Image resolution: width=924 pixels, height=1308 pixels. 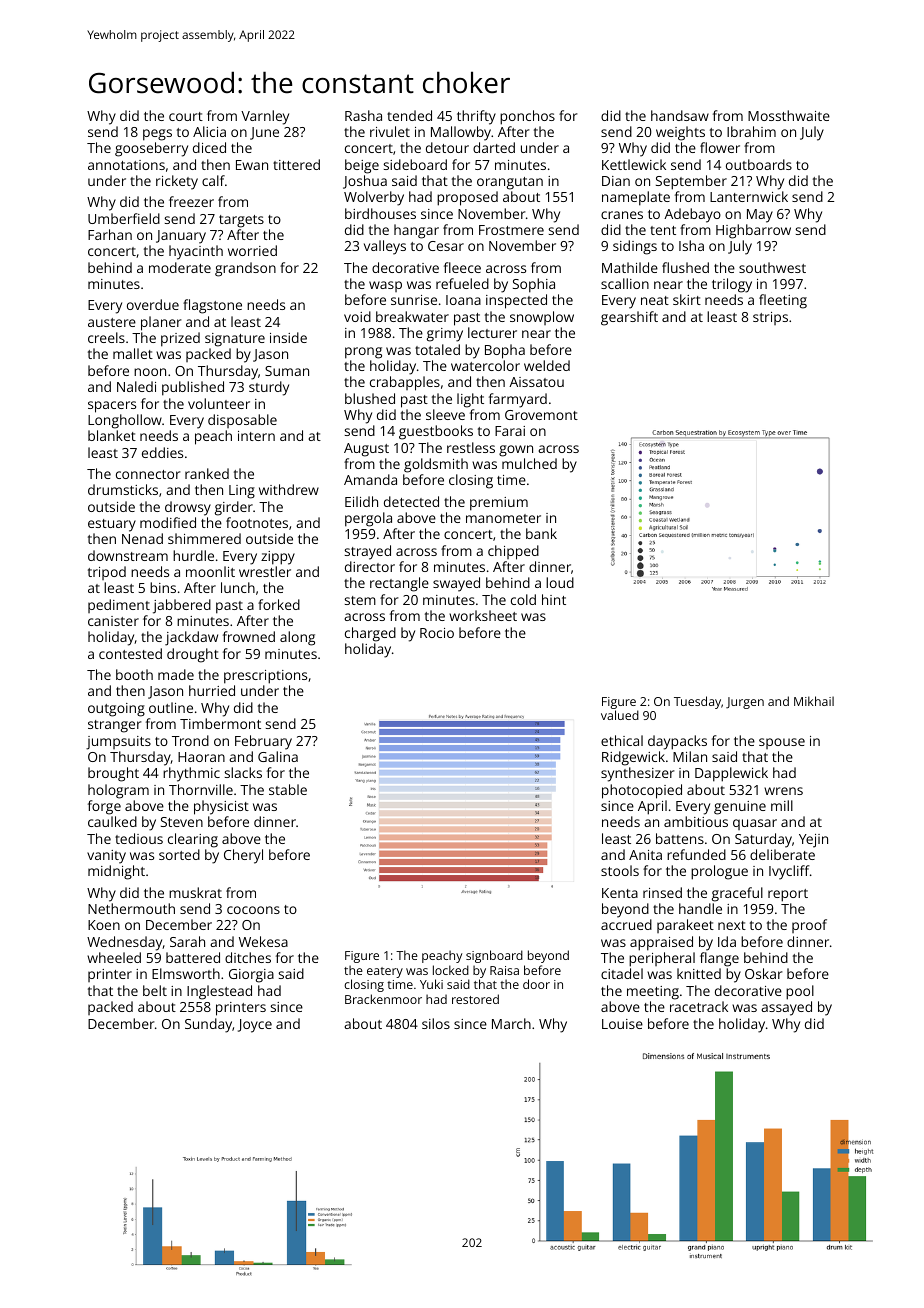 I want to click on chipped, so click(x=513, y=552).
